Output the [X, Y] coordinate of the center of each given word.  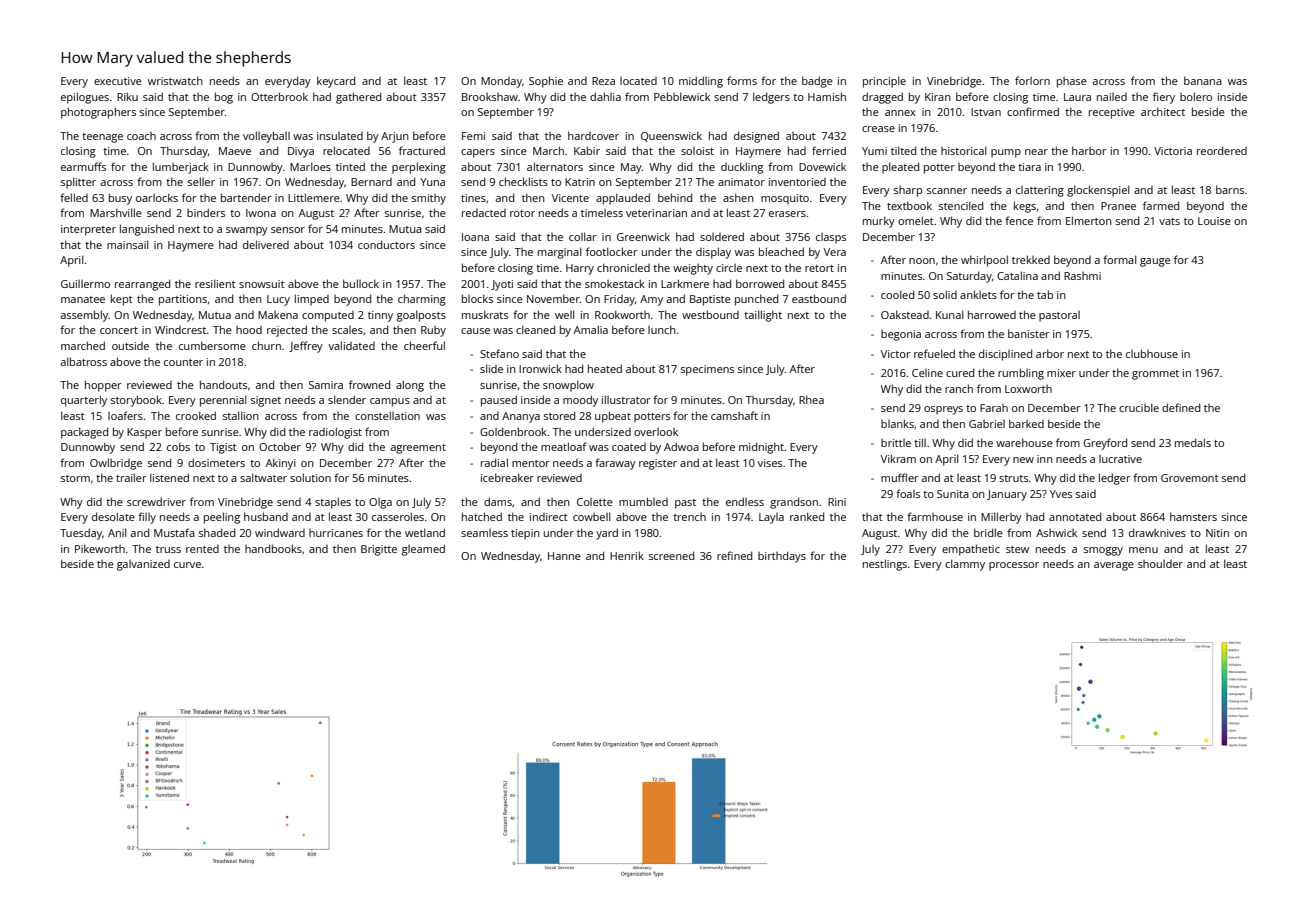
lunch [662, 329]
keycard [336, 82]
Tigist [223, 448]
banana [1203, 80]
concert [119, 330]
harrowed [992, 314]
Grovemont [1190, 478]
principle [884, 82]
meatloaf [563, 446]
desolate [113, 516]
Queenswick [671, 136]
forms [742, 80]
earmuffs [83, 166]
